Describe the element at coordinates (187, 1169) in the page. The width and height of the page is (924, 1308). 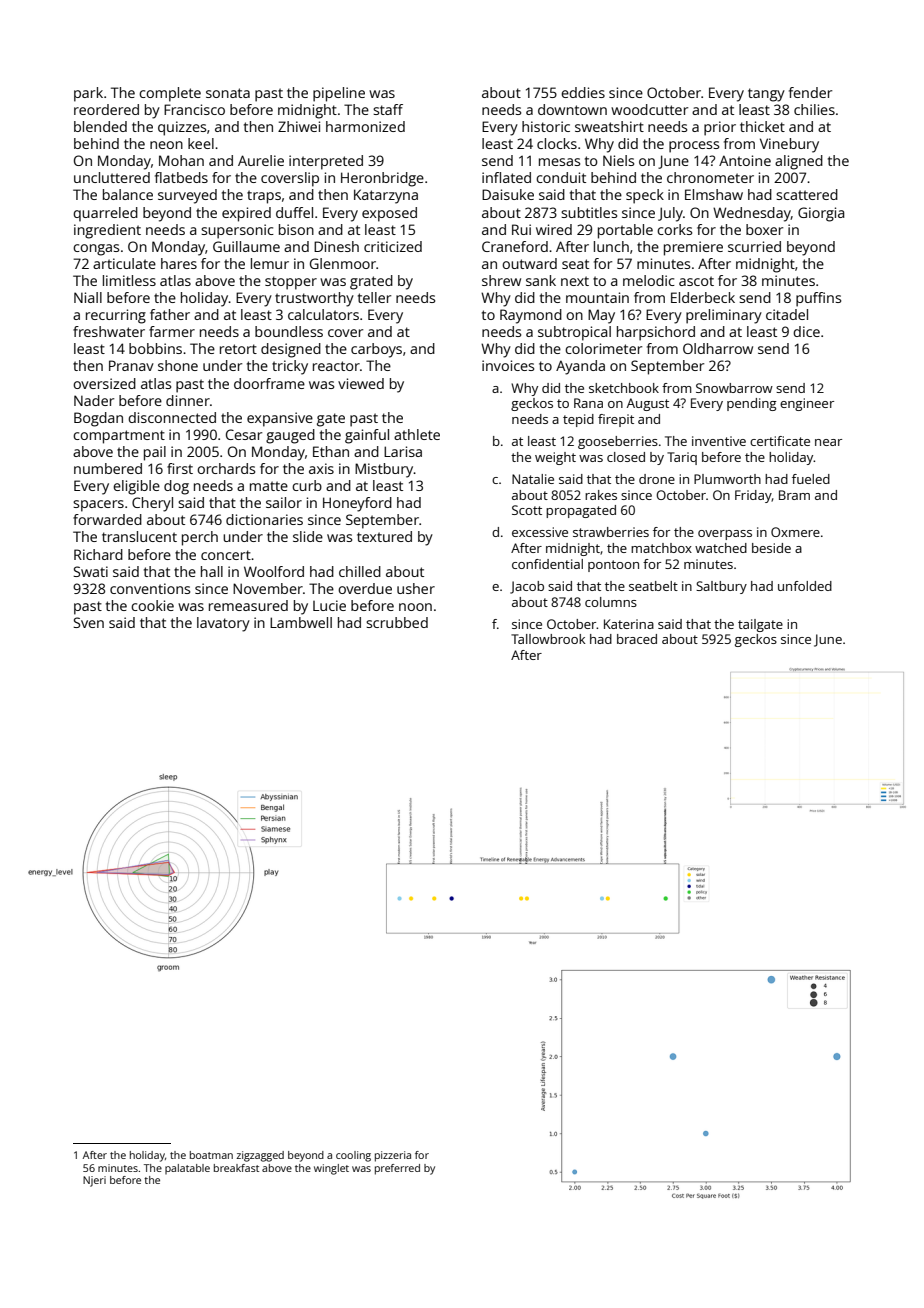
I see `palatable` at that location.
